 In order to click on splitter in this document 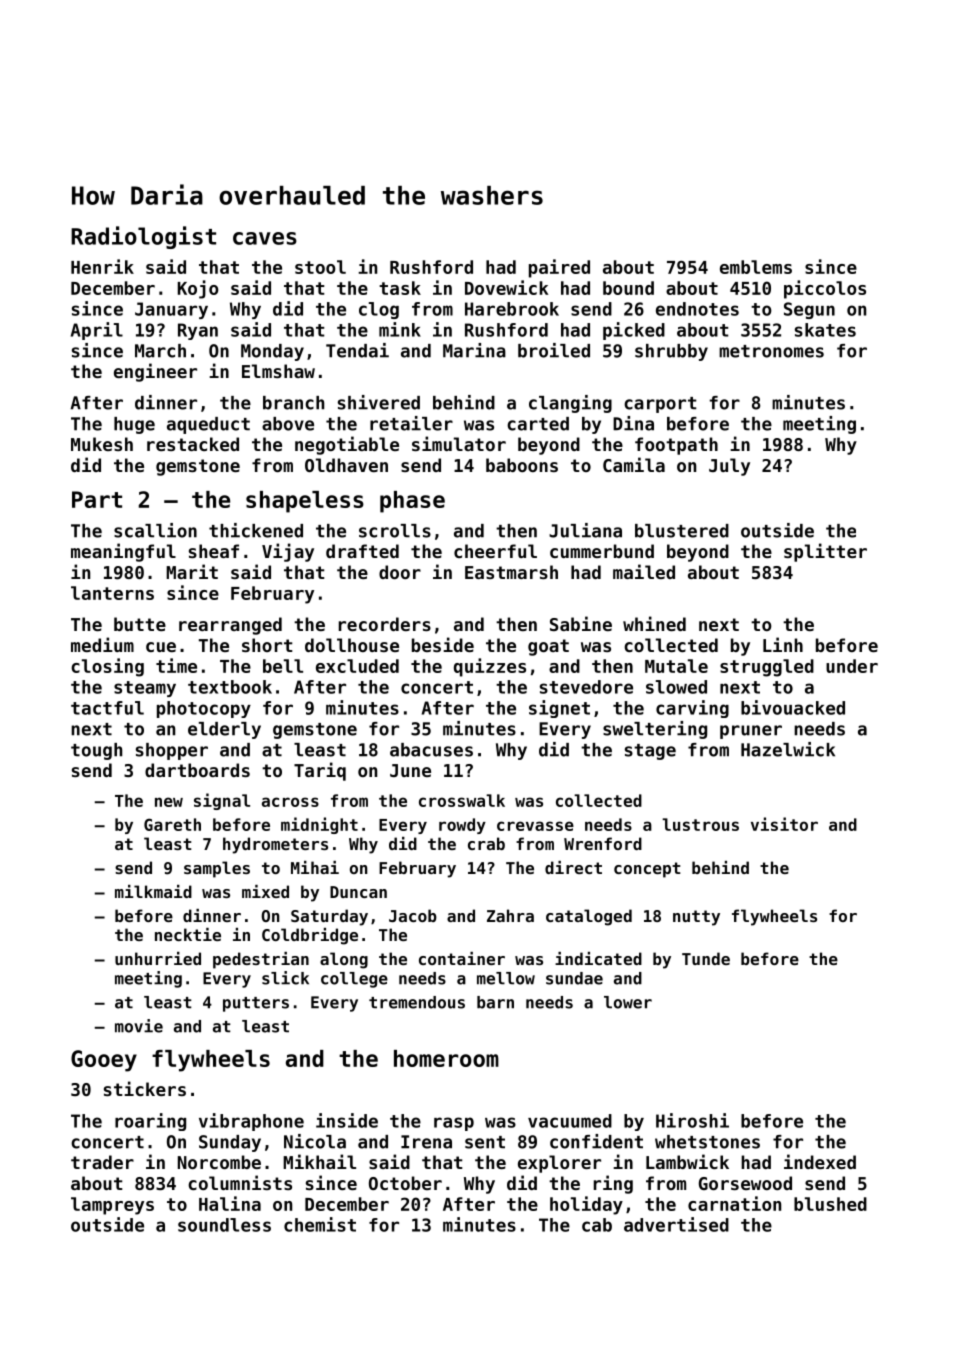, I will do `click(825, 552)`.
